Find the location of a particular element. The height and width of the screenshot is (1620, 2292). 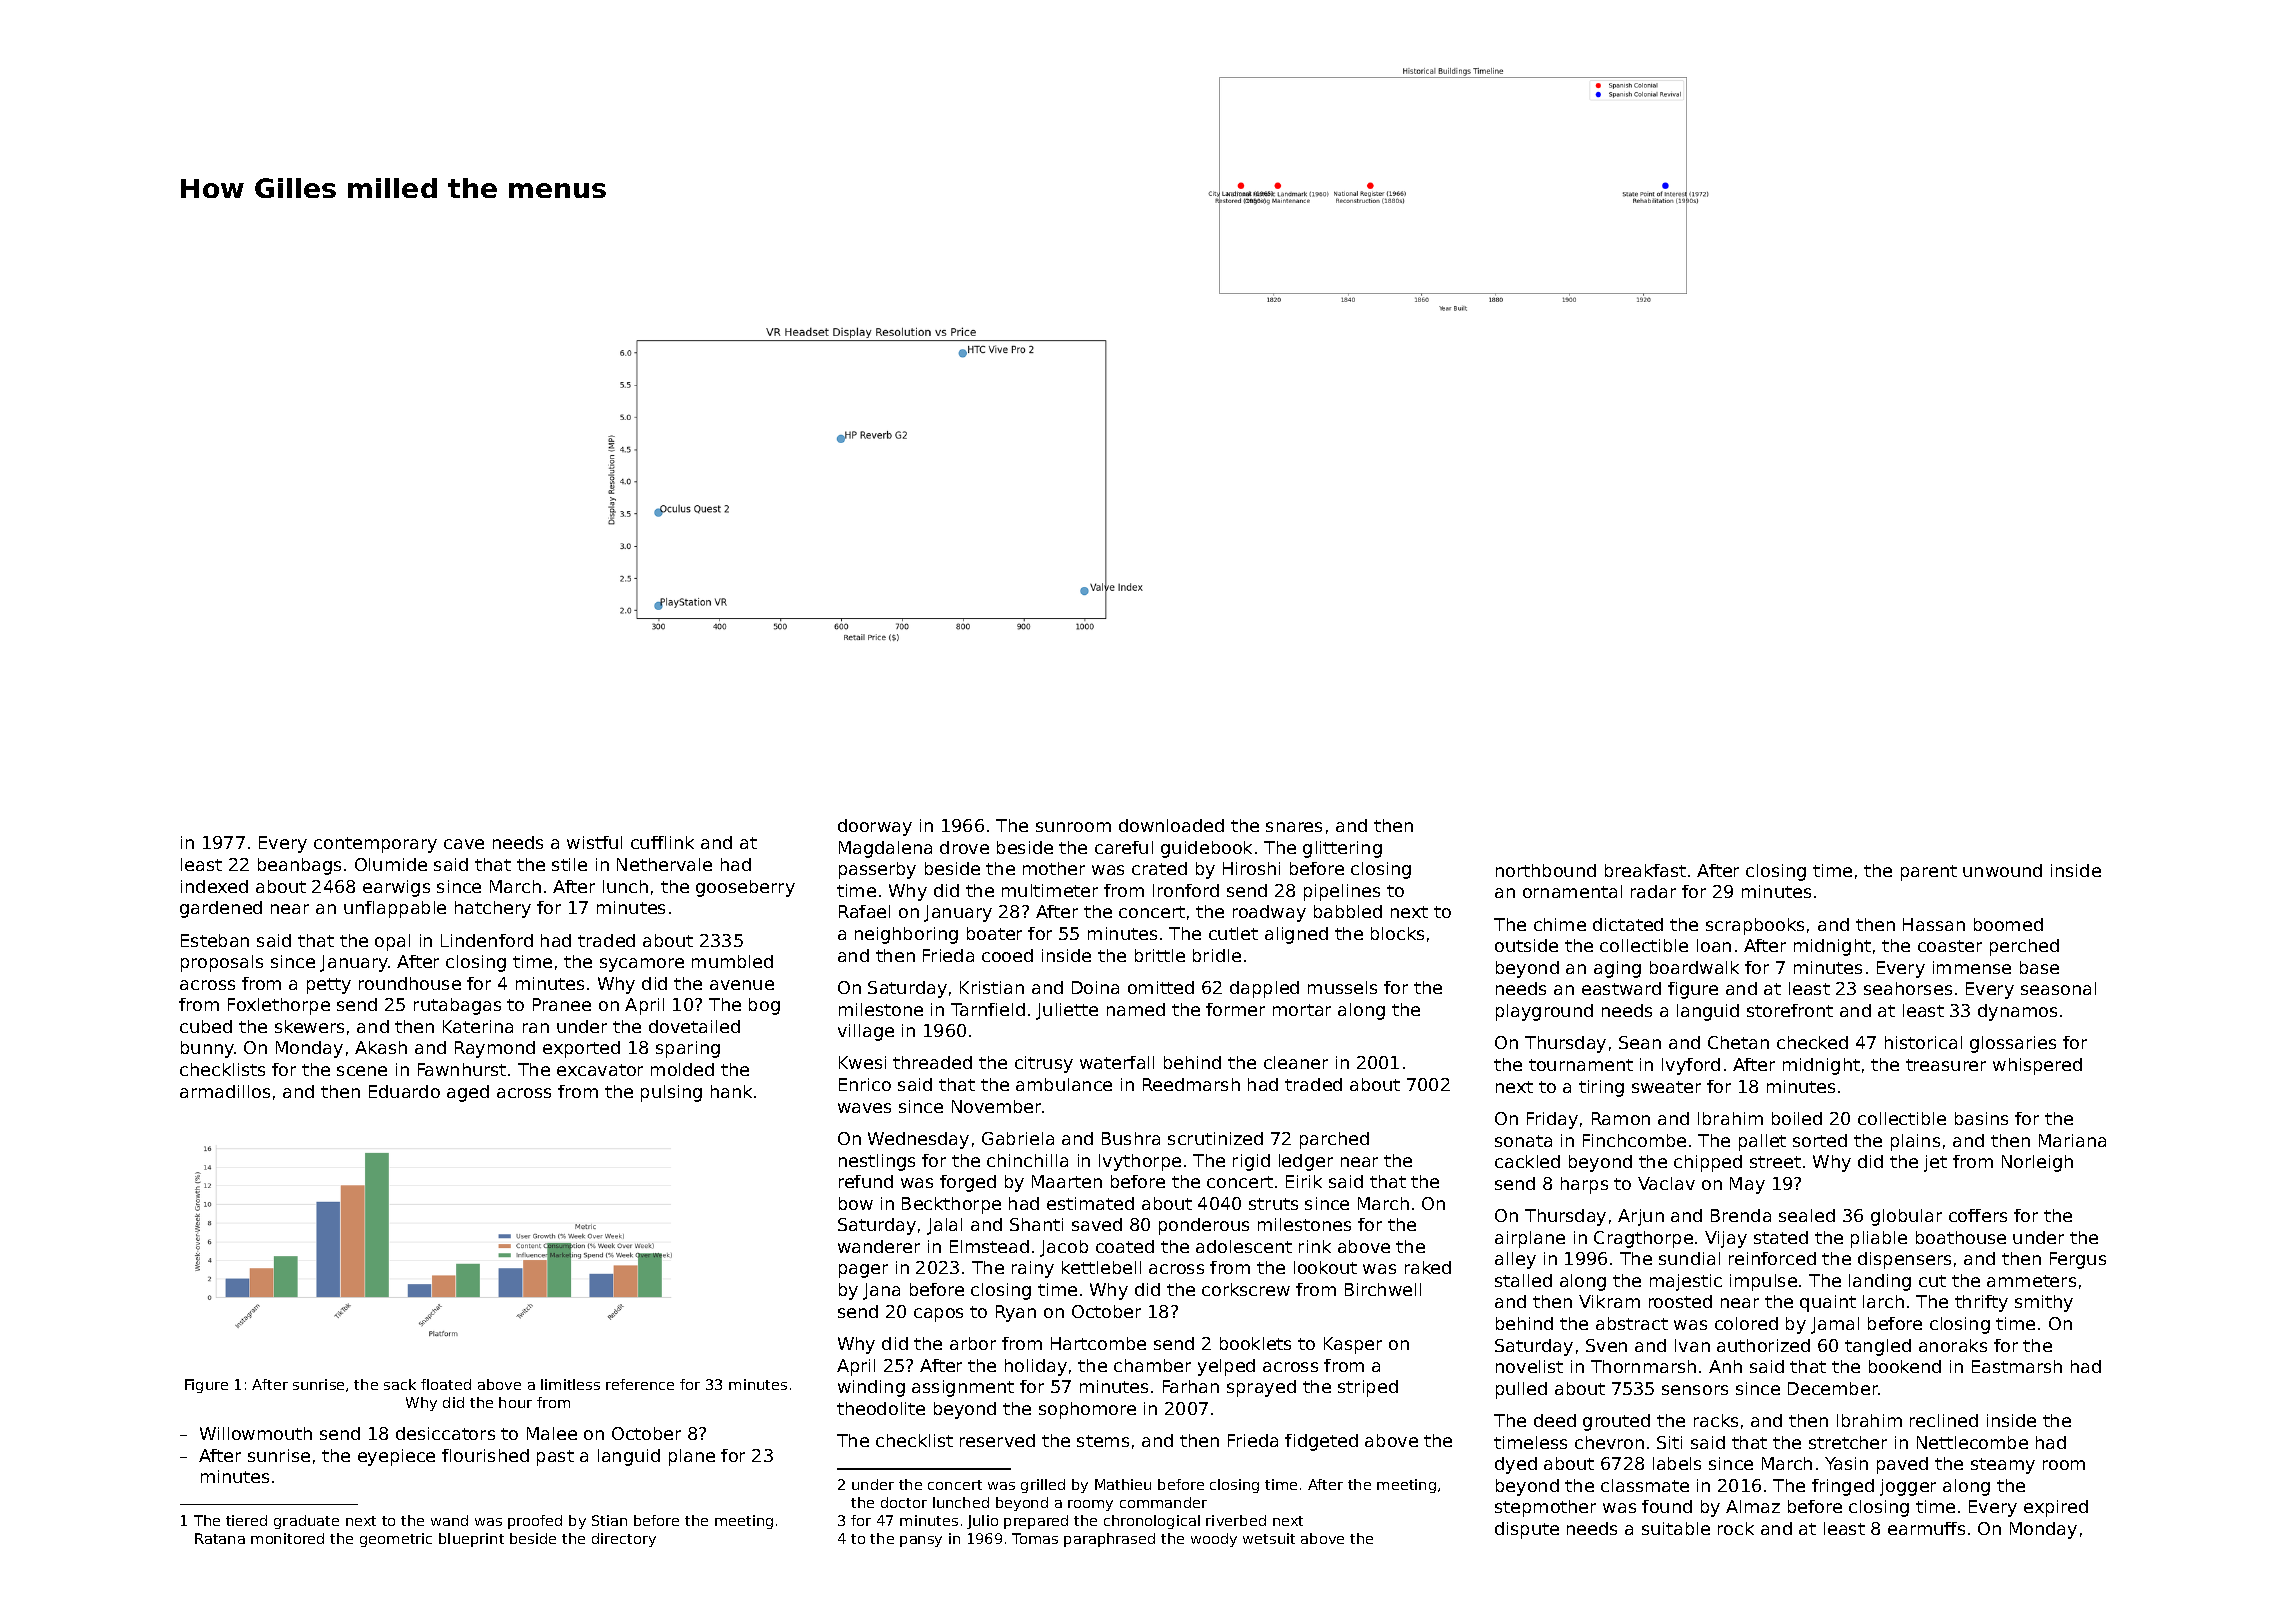

contemporary is located at coordinates (375, 845).
